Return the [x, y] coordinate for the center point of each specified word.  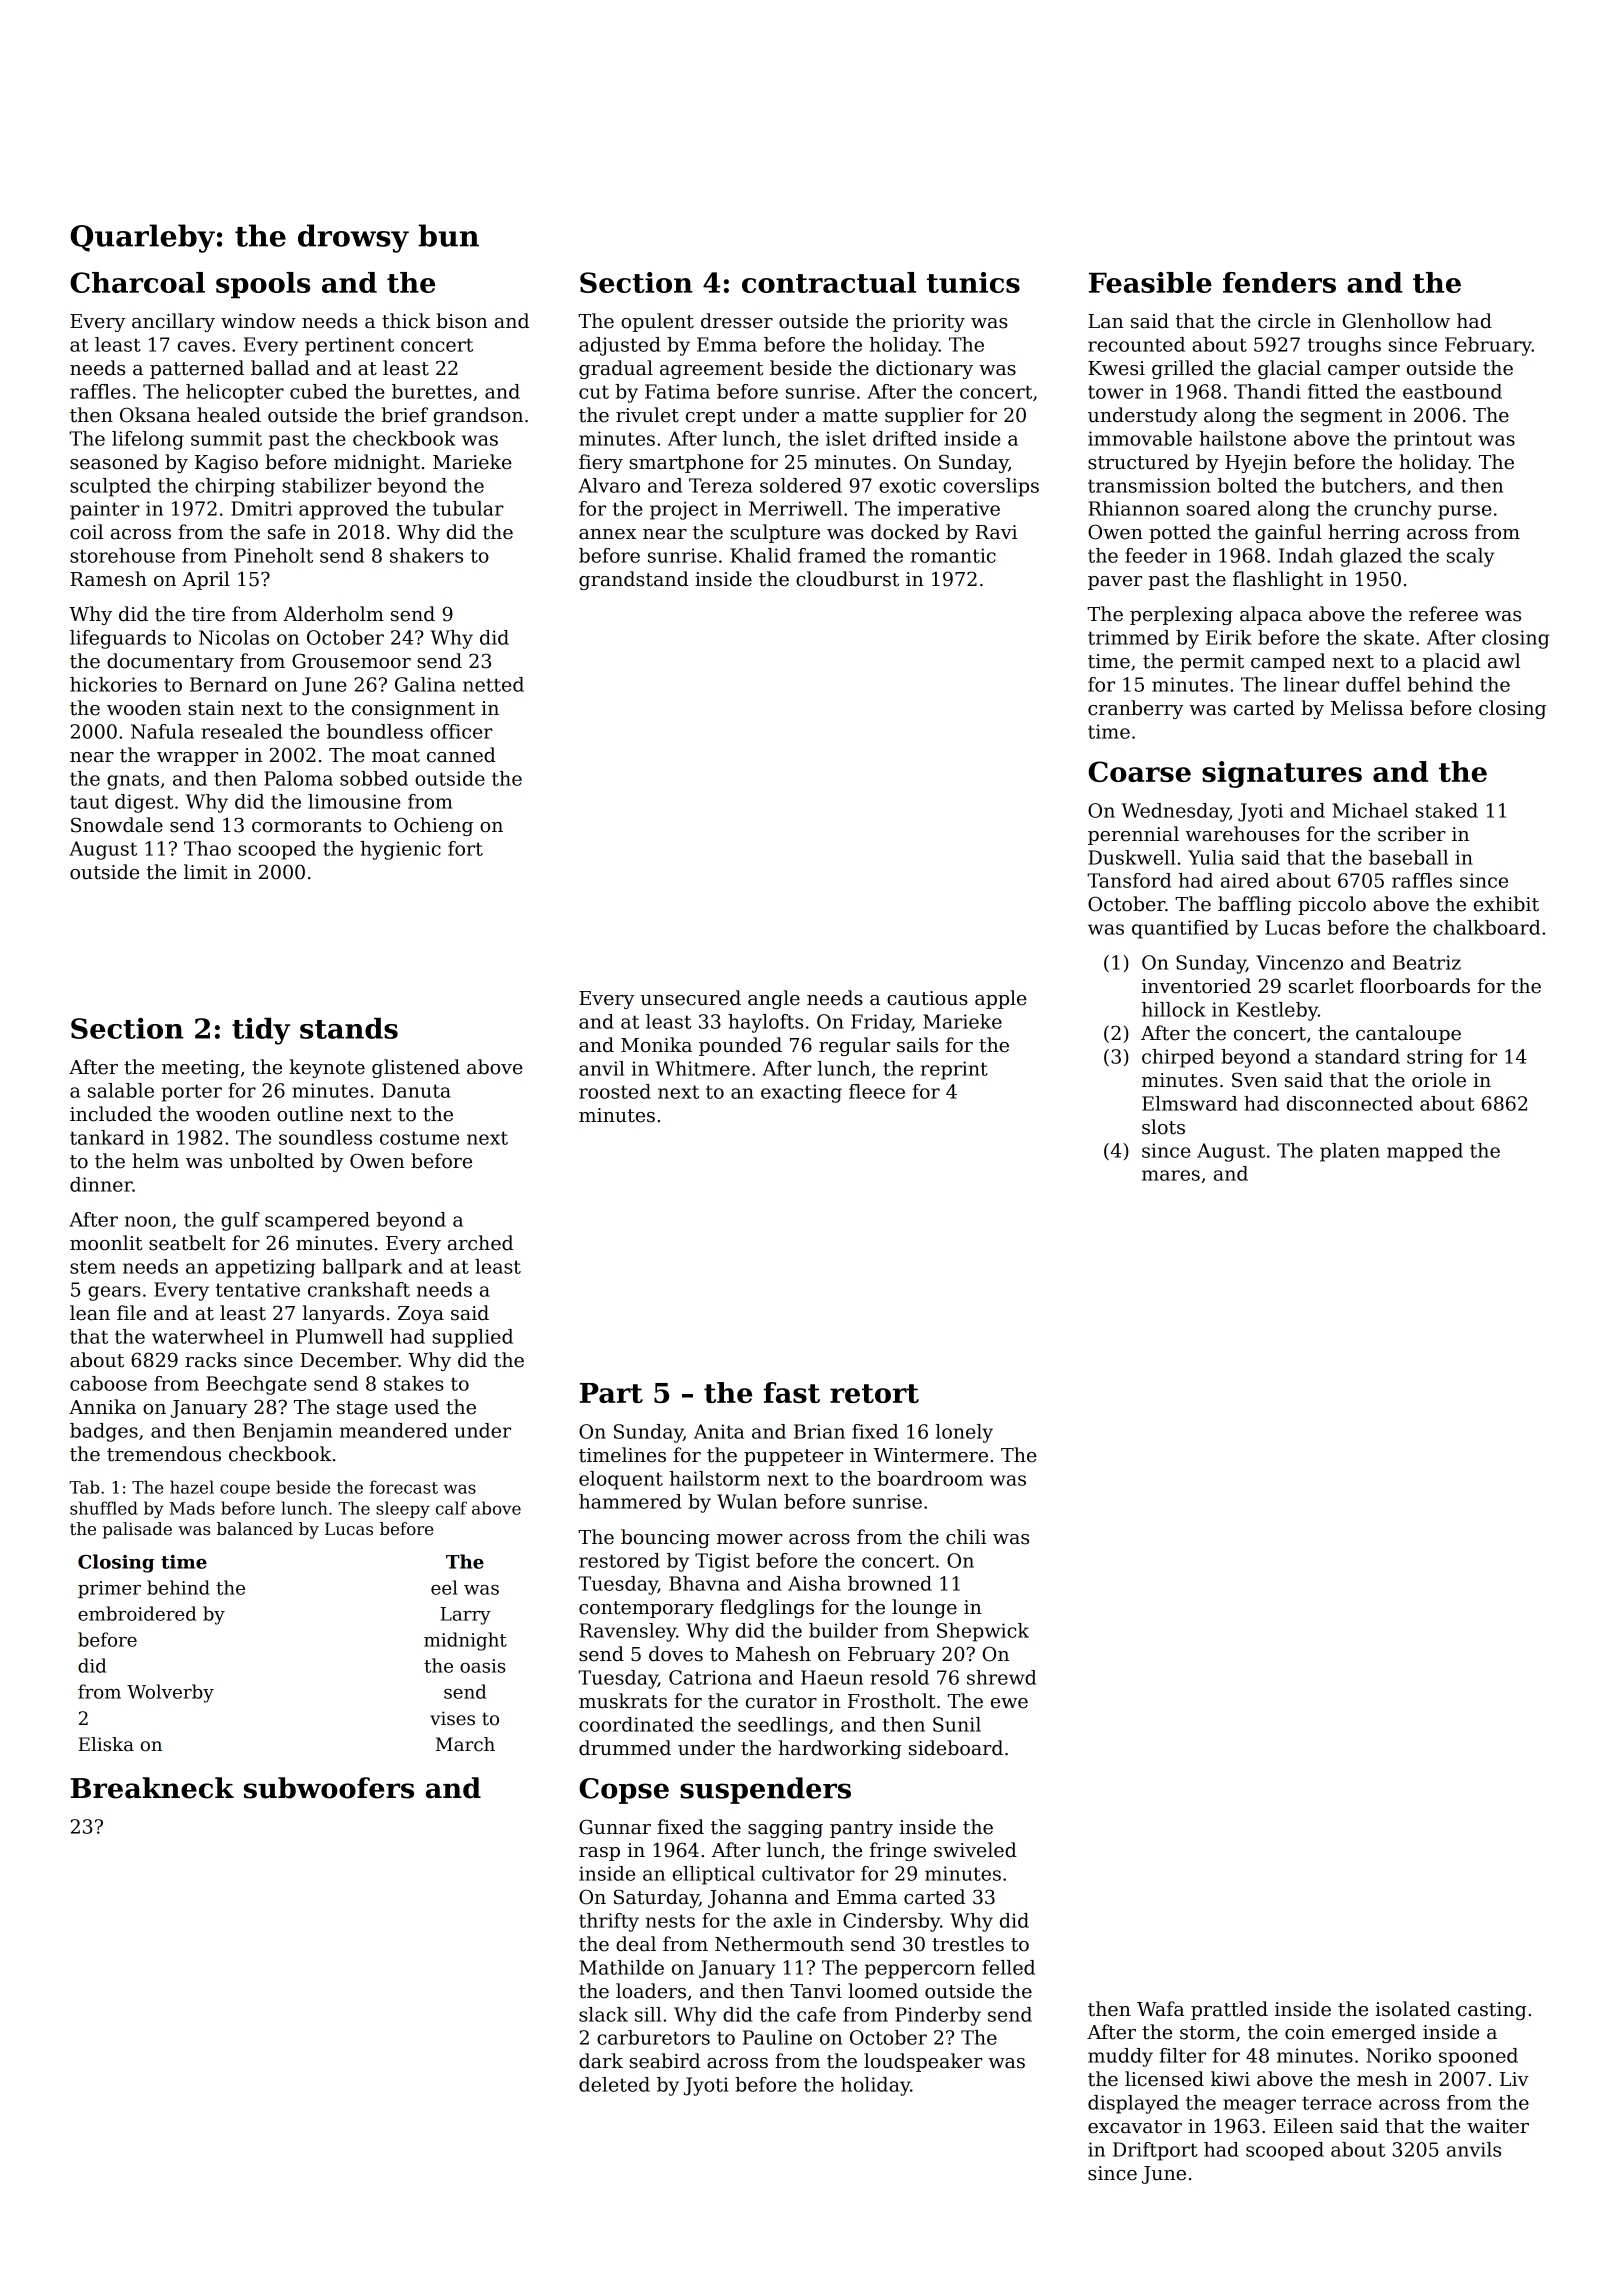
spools [263, 285]
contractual [829, 282]
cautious [927, 998]
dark [601, 2061]
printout [1433, 440]
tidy [261, 1031]
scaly [1470, 557]
